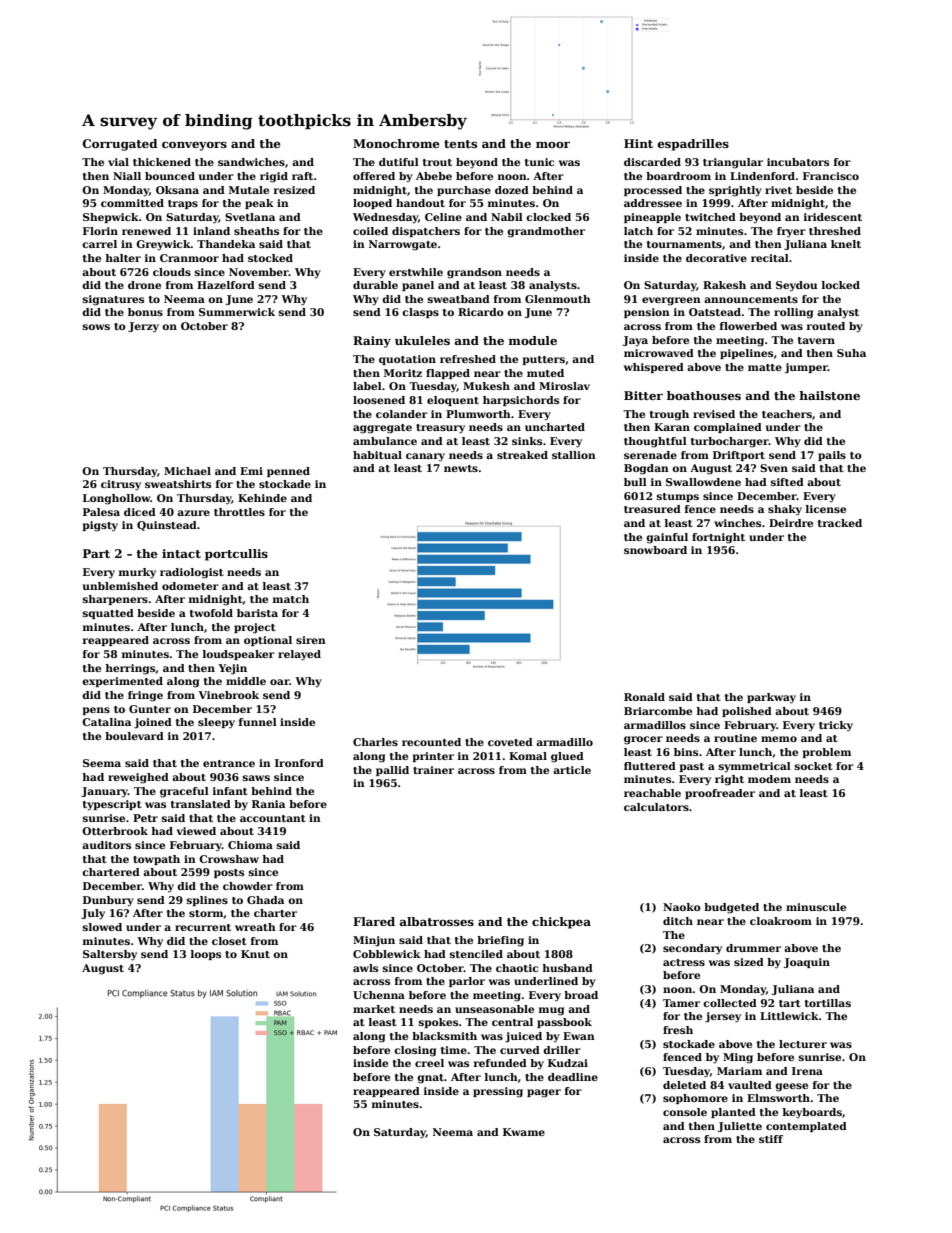 The height and width of the page is (1233, 952). What do you see at coordinates (567, 757) in the page?
I see `glued` at bounding box center [567, 757].
